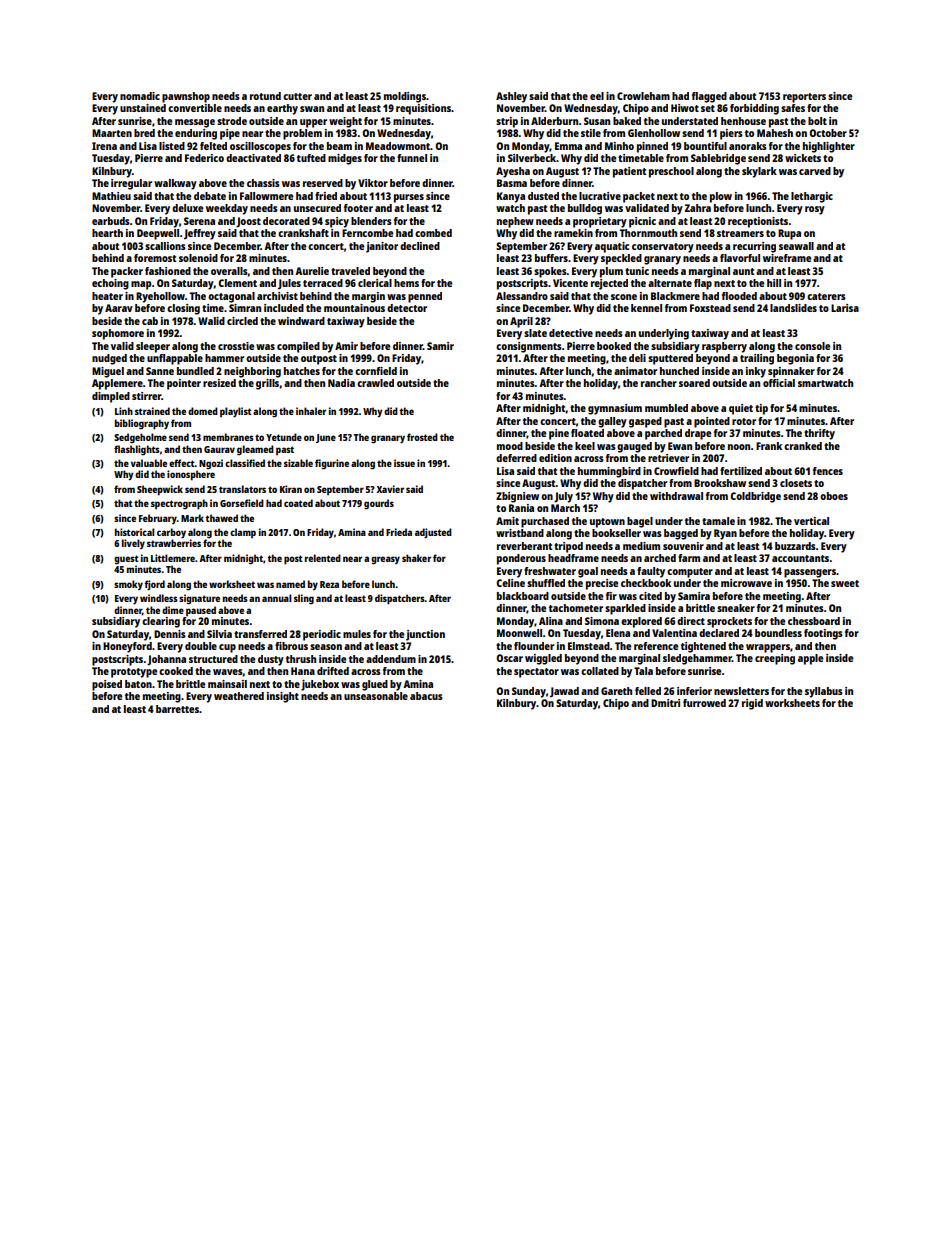  What do you see at coordinates (694, 383) in the image?
I see `soared` at bounding box center [694, 383].
